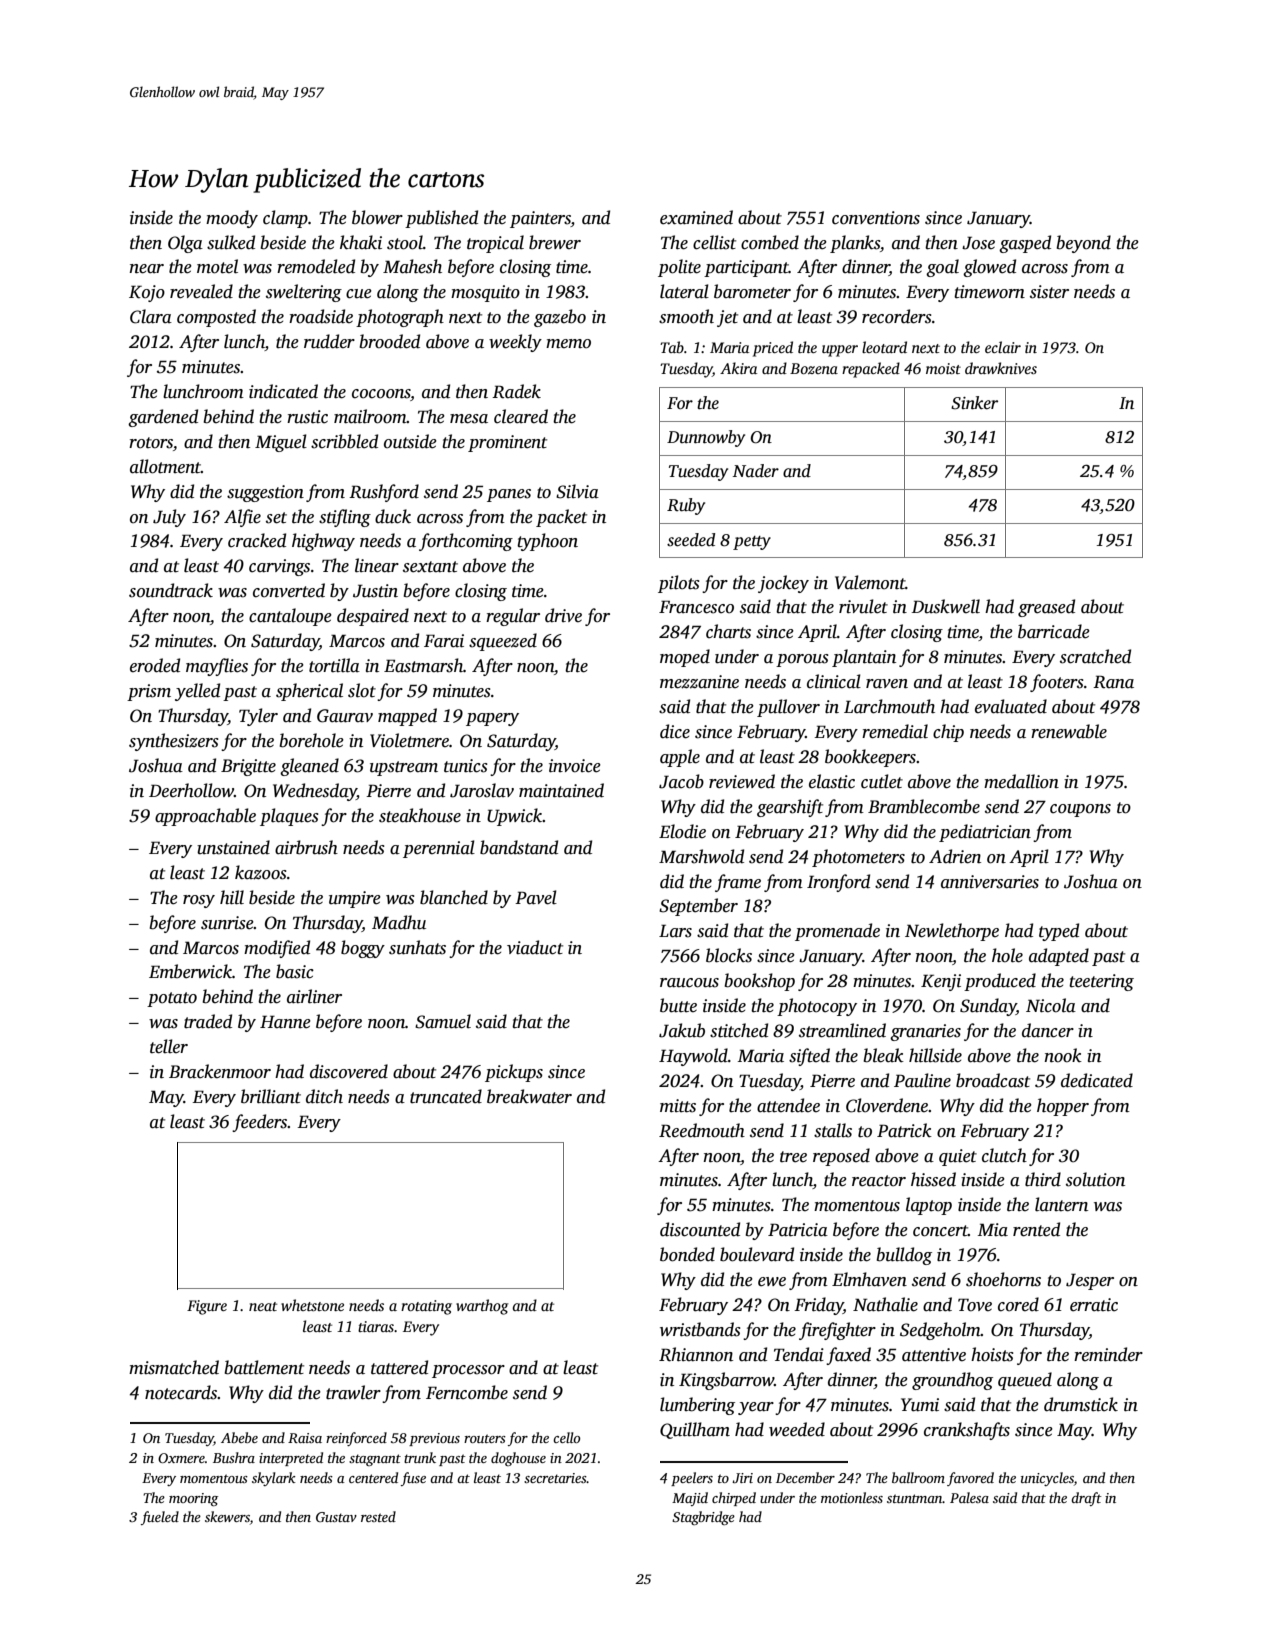 Image resolution: width=1272 pixels, height=1646 pixels. Describe the element at coordinates (513, 617) in the document. I see `regular` at that location.
